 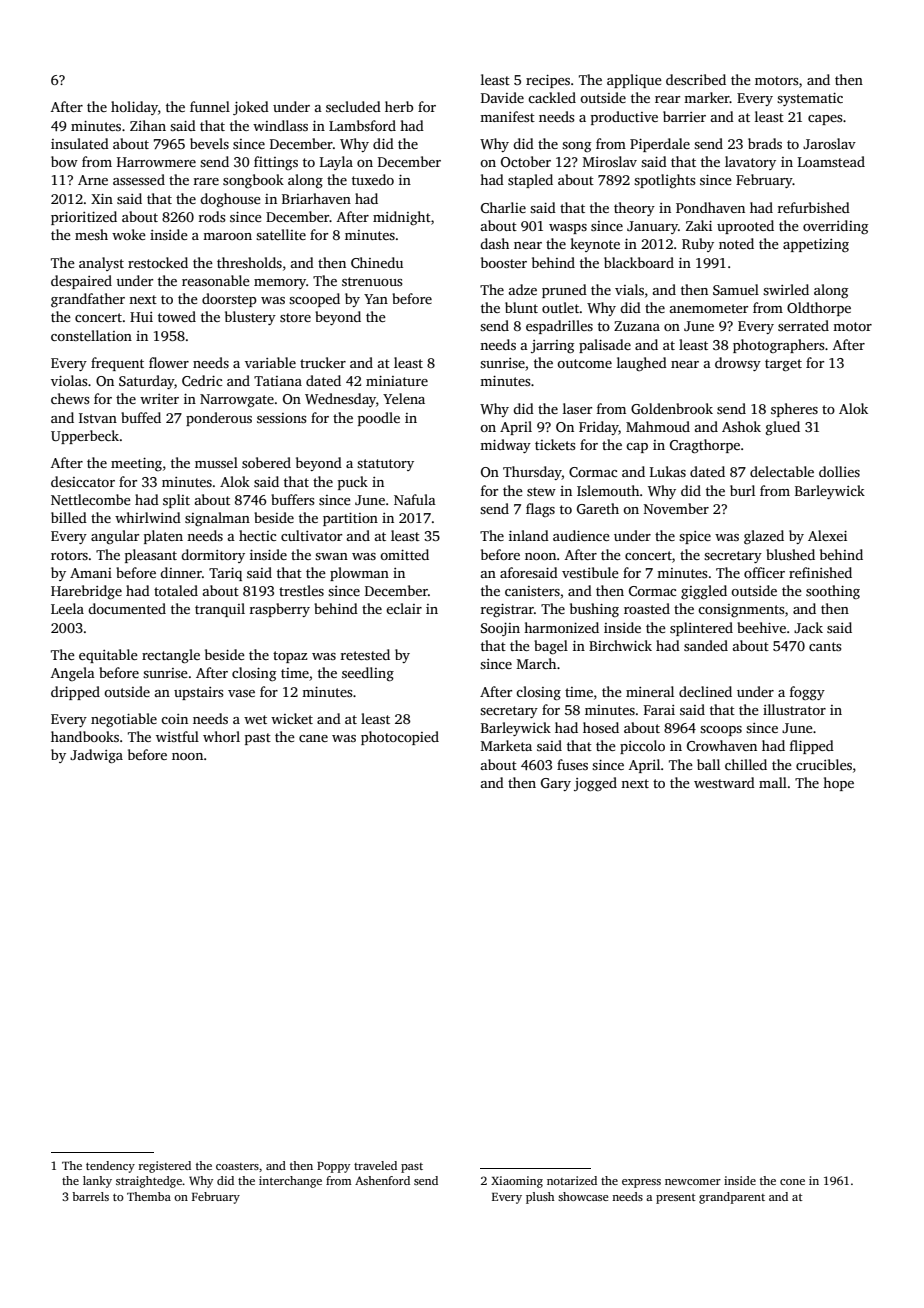 I want to click on grandparent, so click(x=732, y=1198).
